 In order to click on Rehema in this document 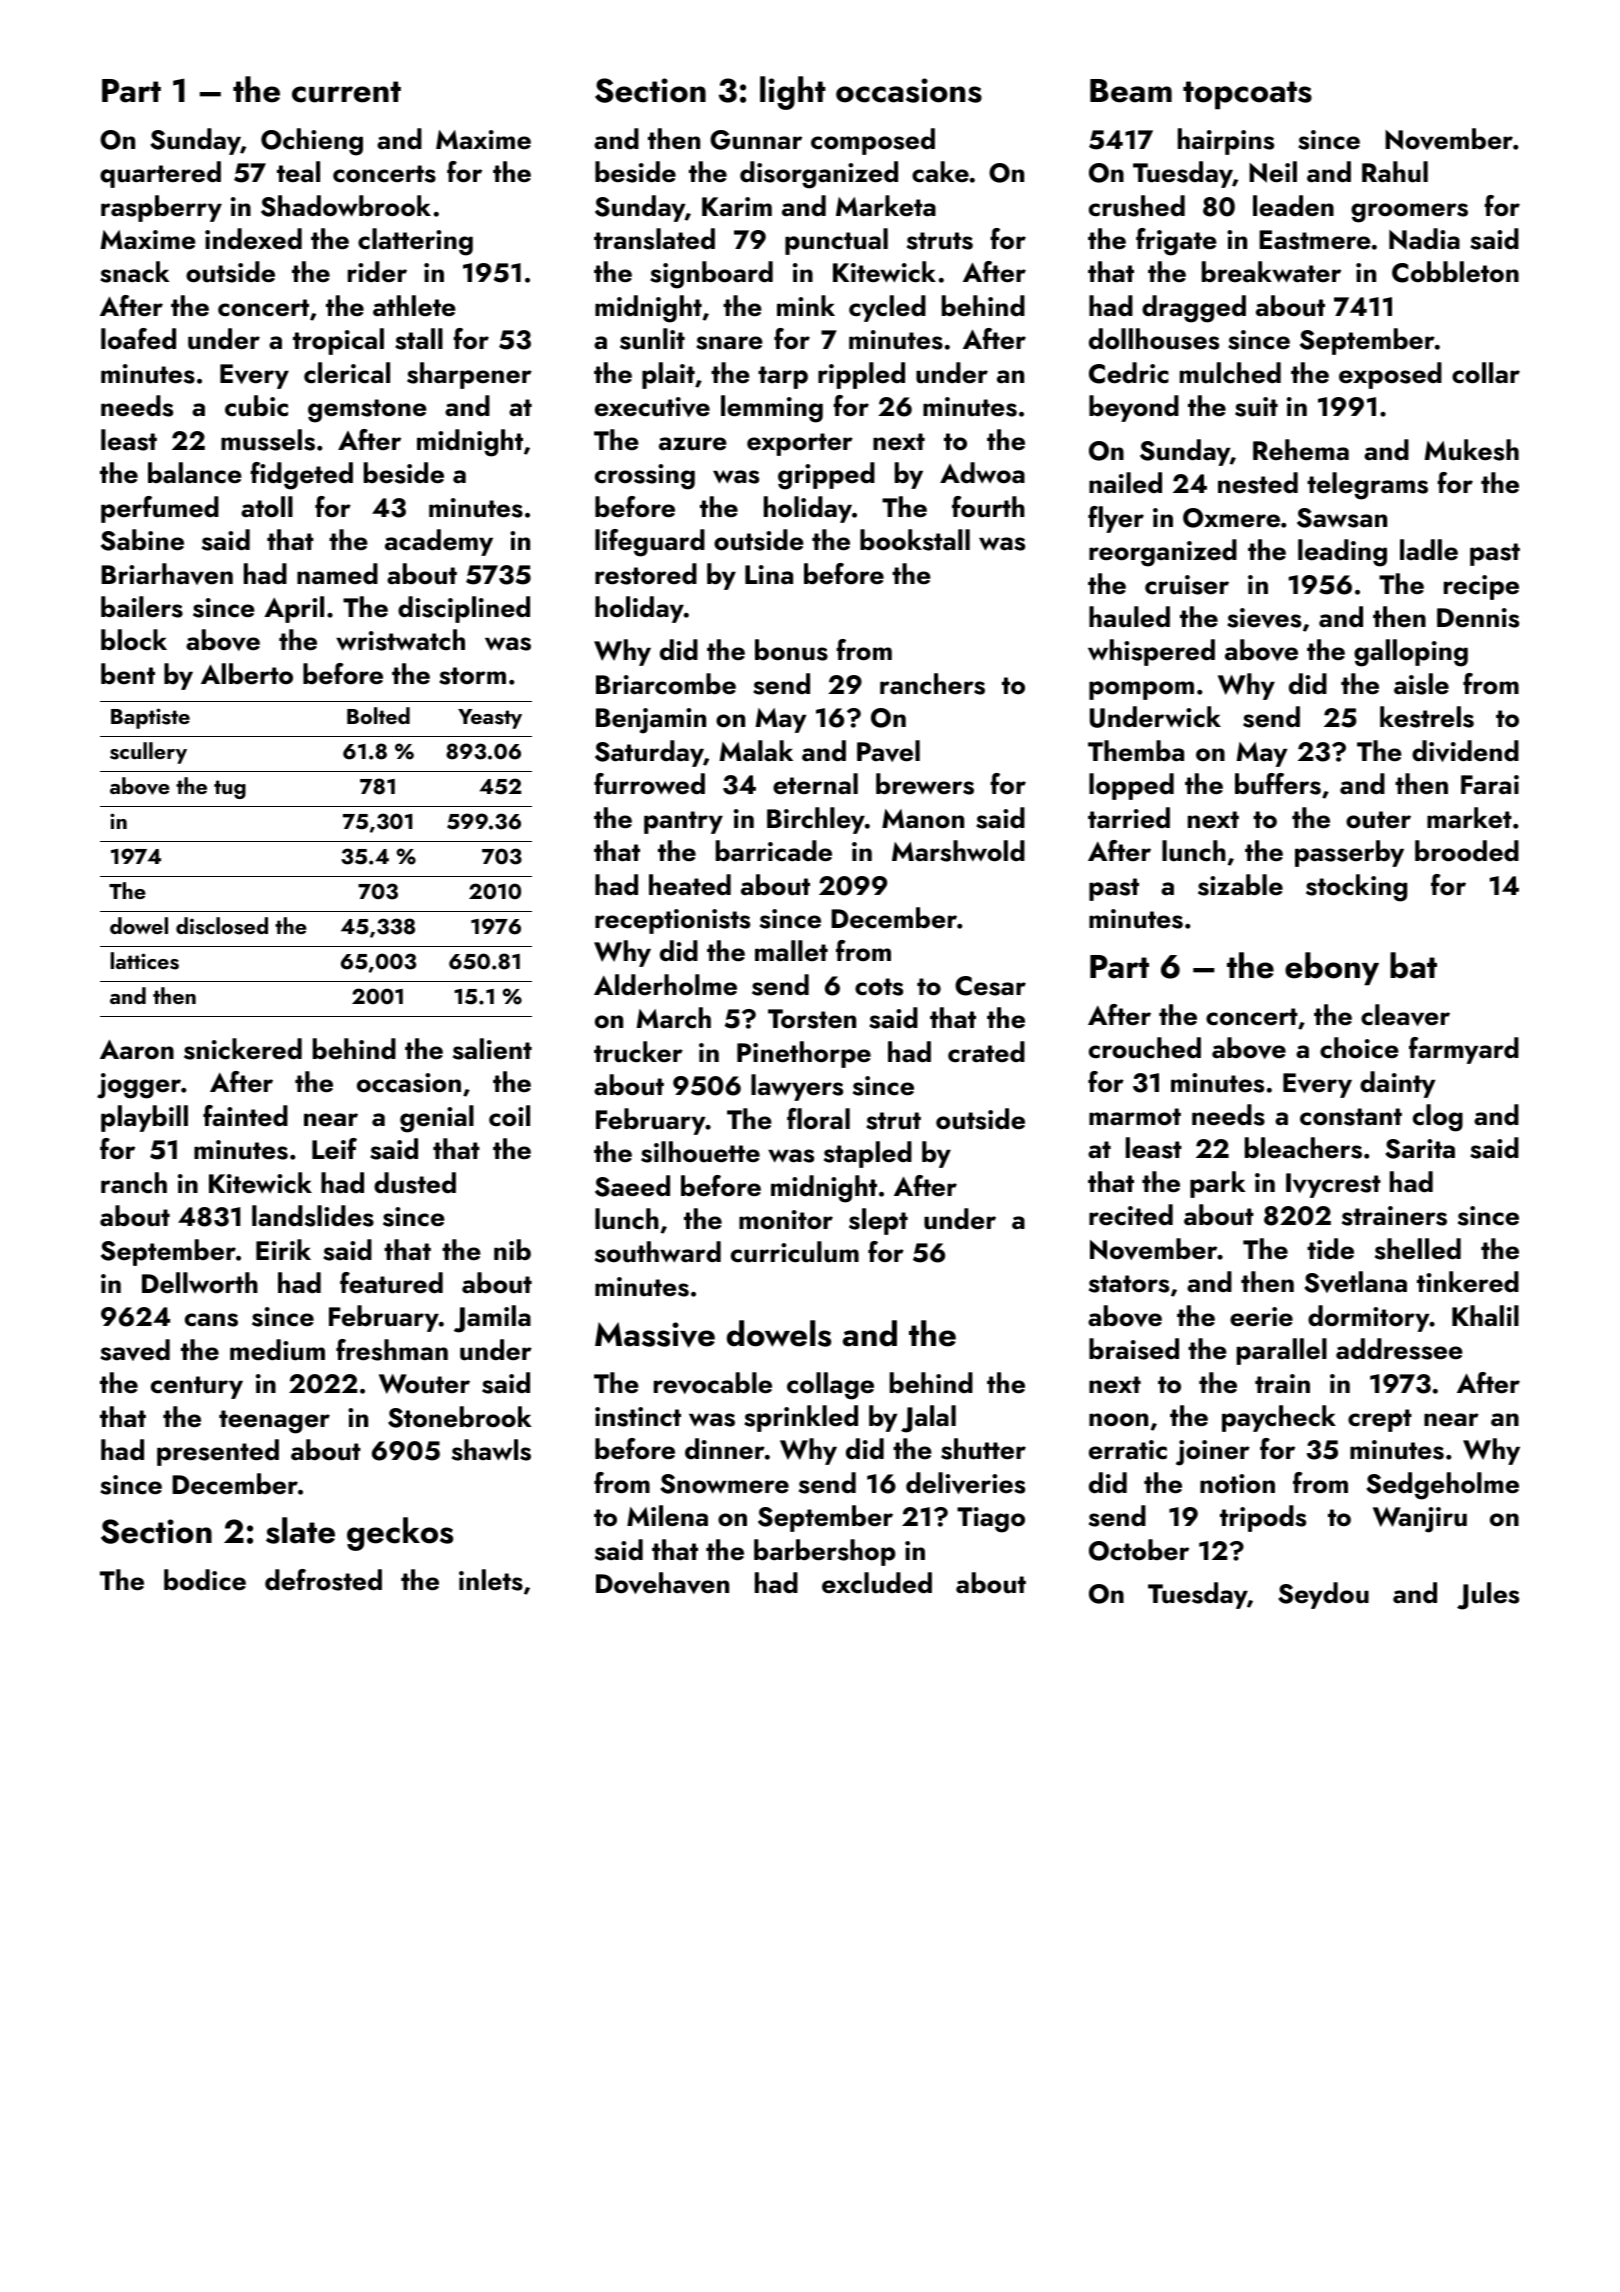, I will do `click(1301, 450)`.
